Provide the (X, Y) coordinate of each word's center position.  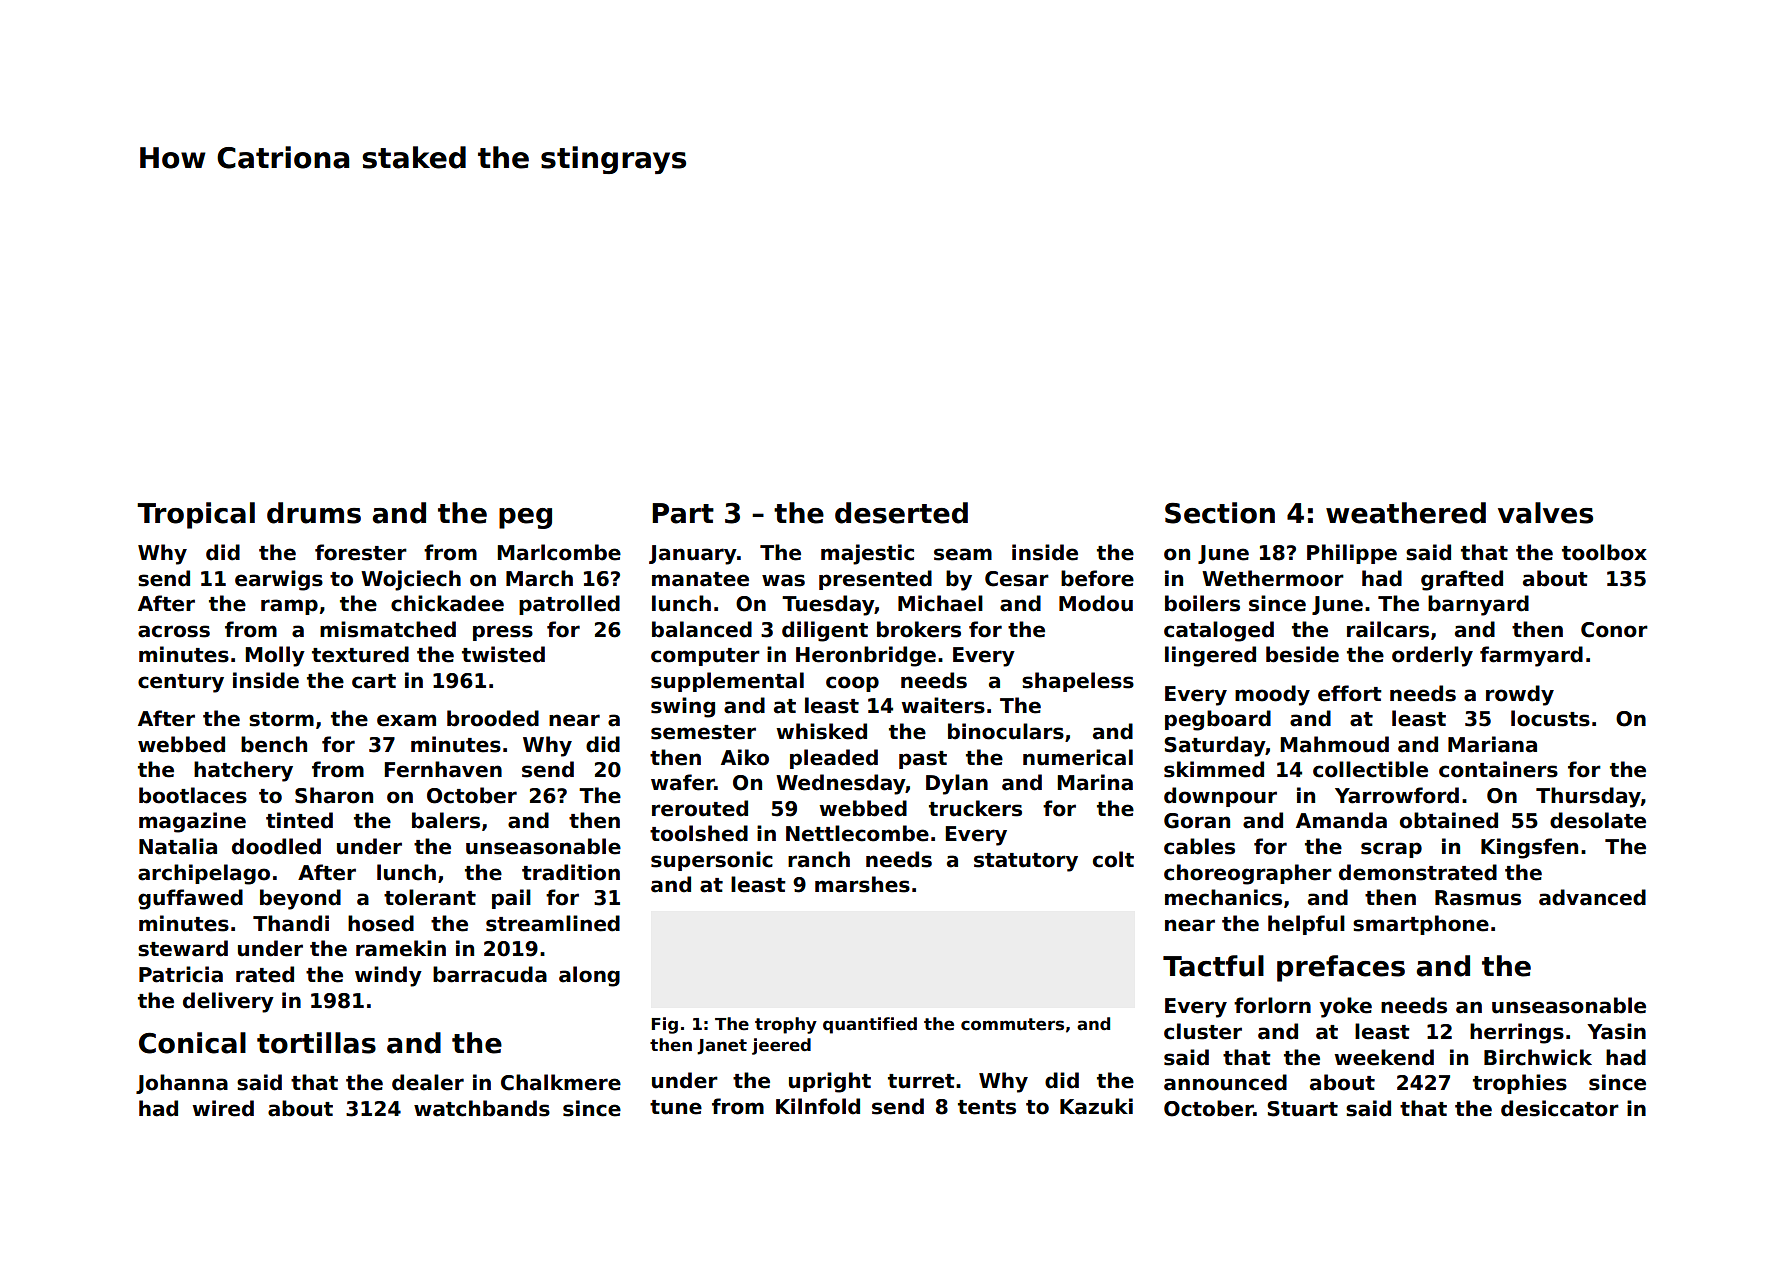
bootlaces (193, 795)
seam (963, 554)
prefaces (1341, 968)
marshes (862, 884)
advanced (1592, 897)
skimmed (1214, 769)
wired (223, 1108)
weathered (1406, 513)
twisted (503, 654)
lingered (1210, 656)
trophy (786, 1025)
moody (1272, 695)
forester (361, 552)
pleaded (834, 759)
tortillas (316, 1043)
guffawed (190, 899)
